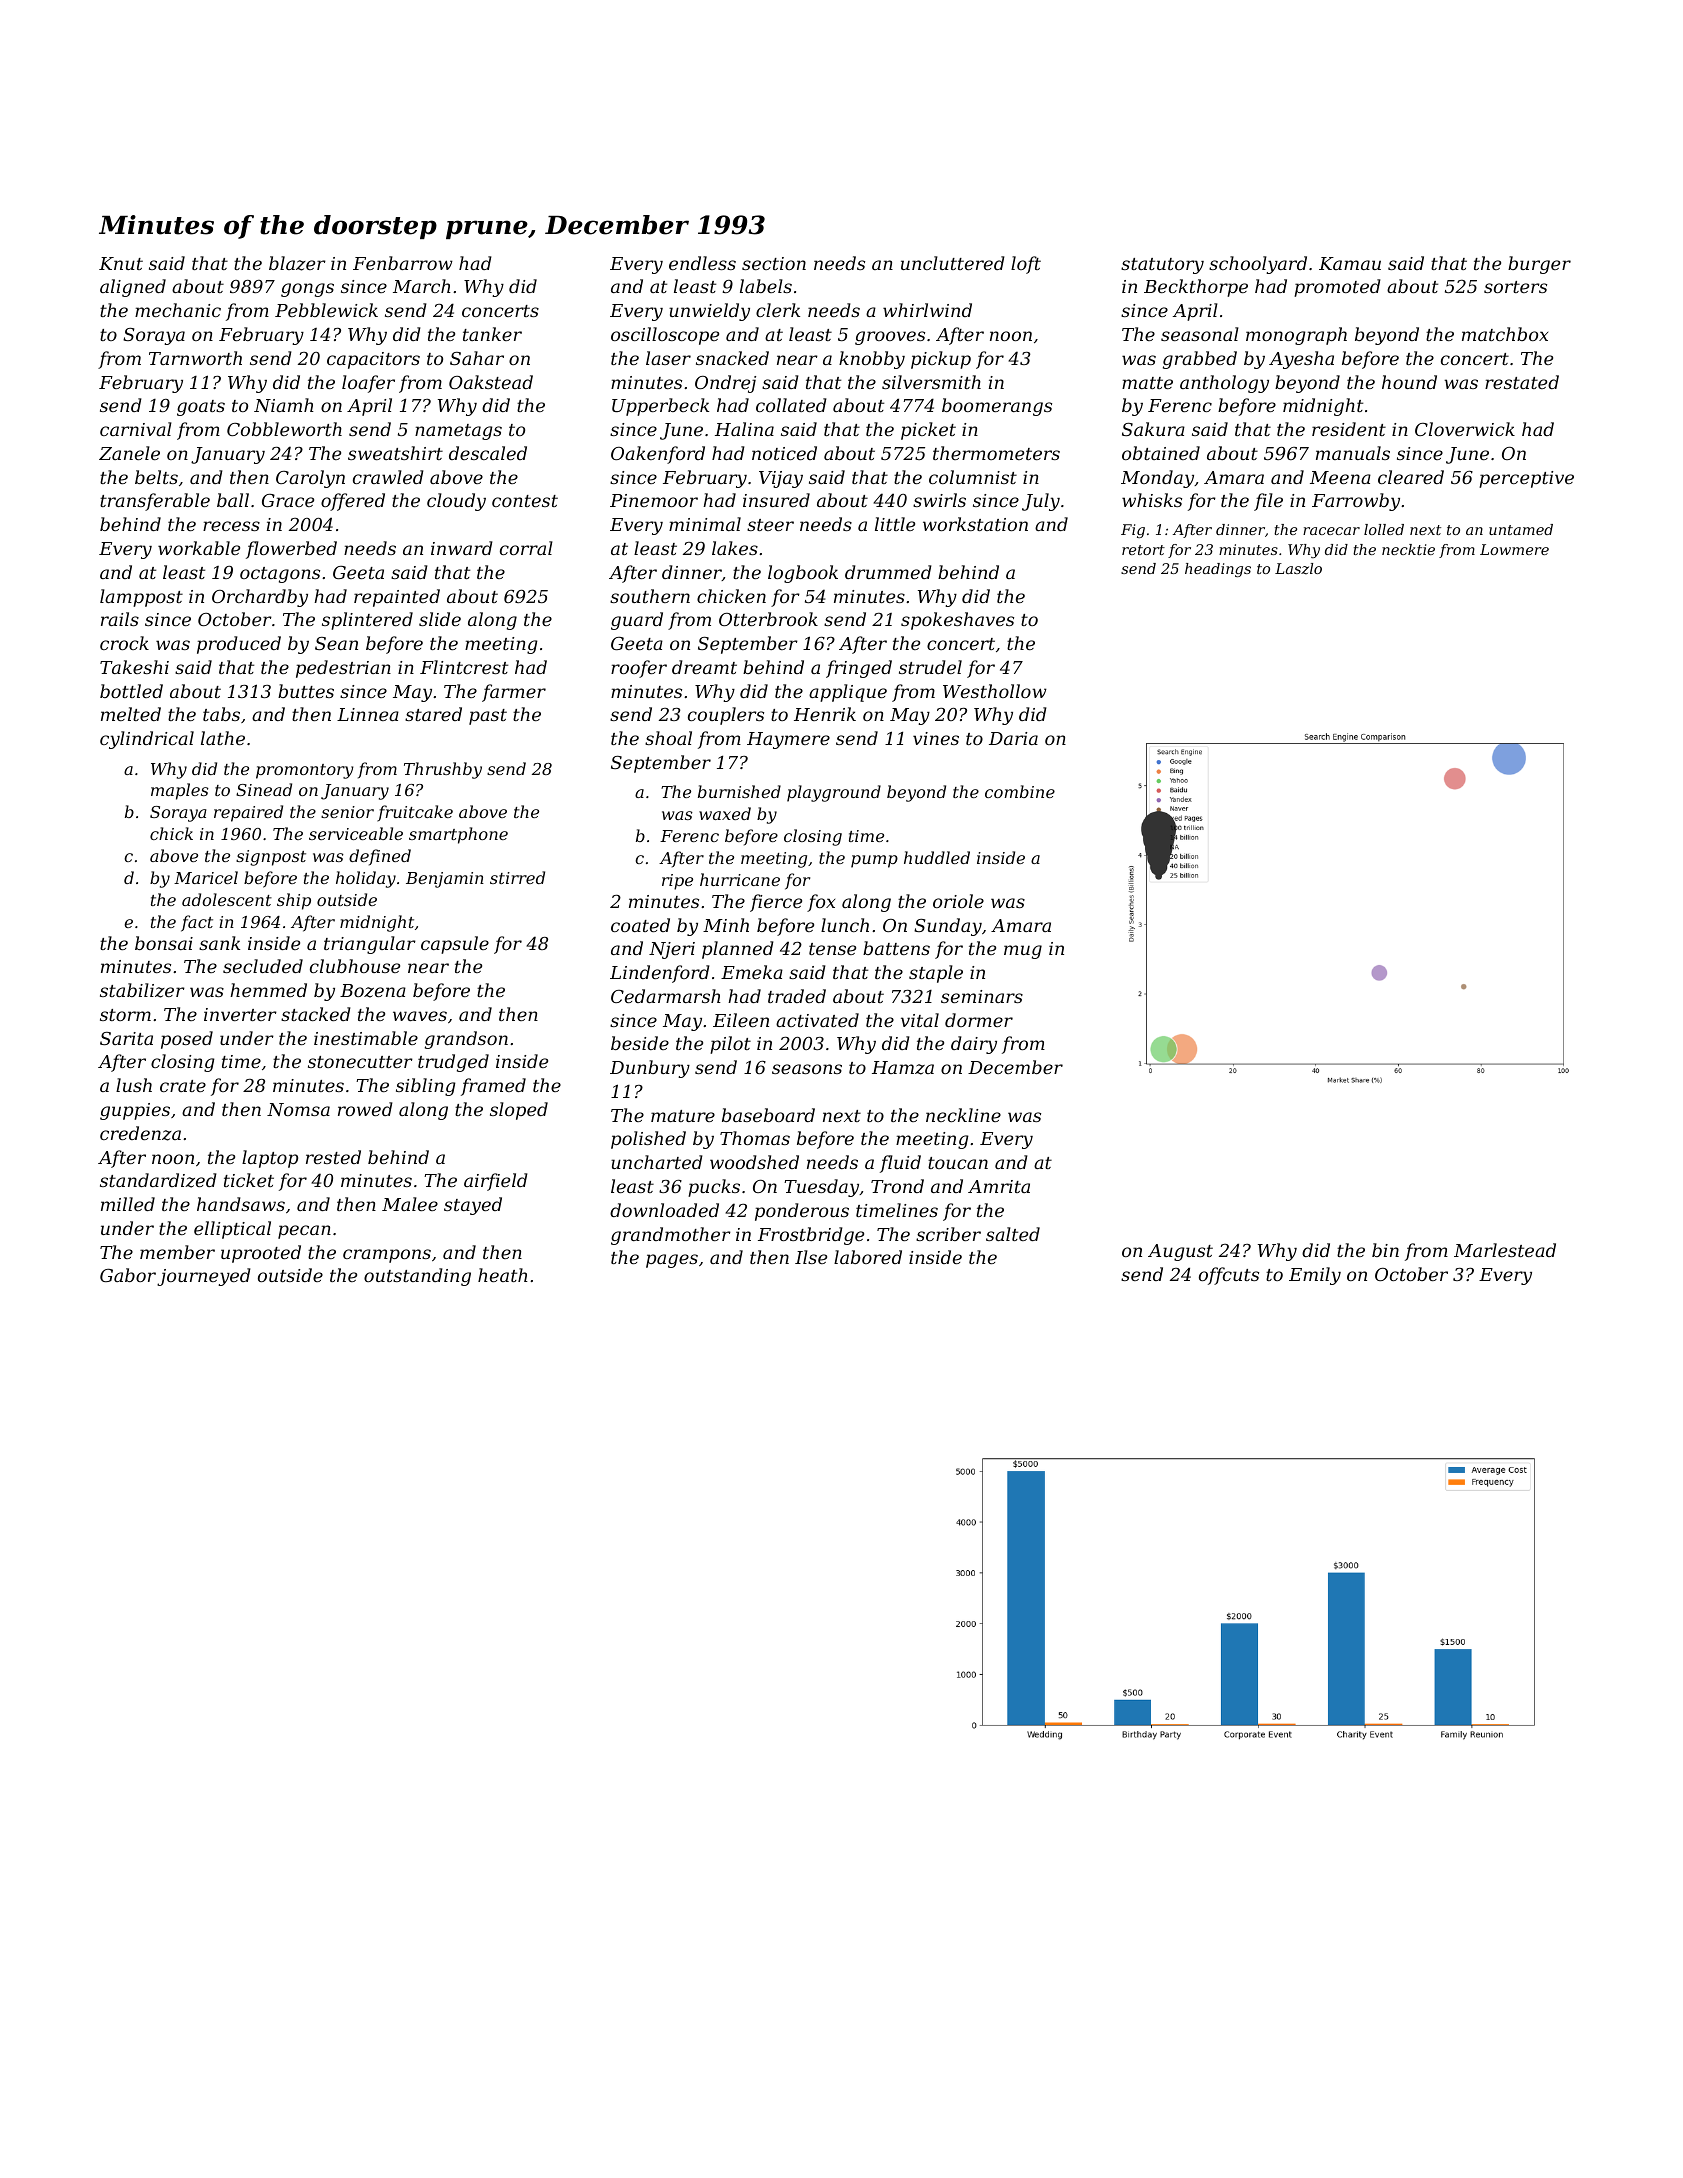  Describe the element at coordinates (1023, 952) in the screenshot. I see `mug` at that location.
